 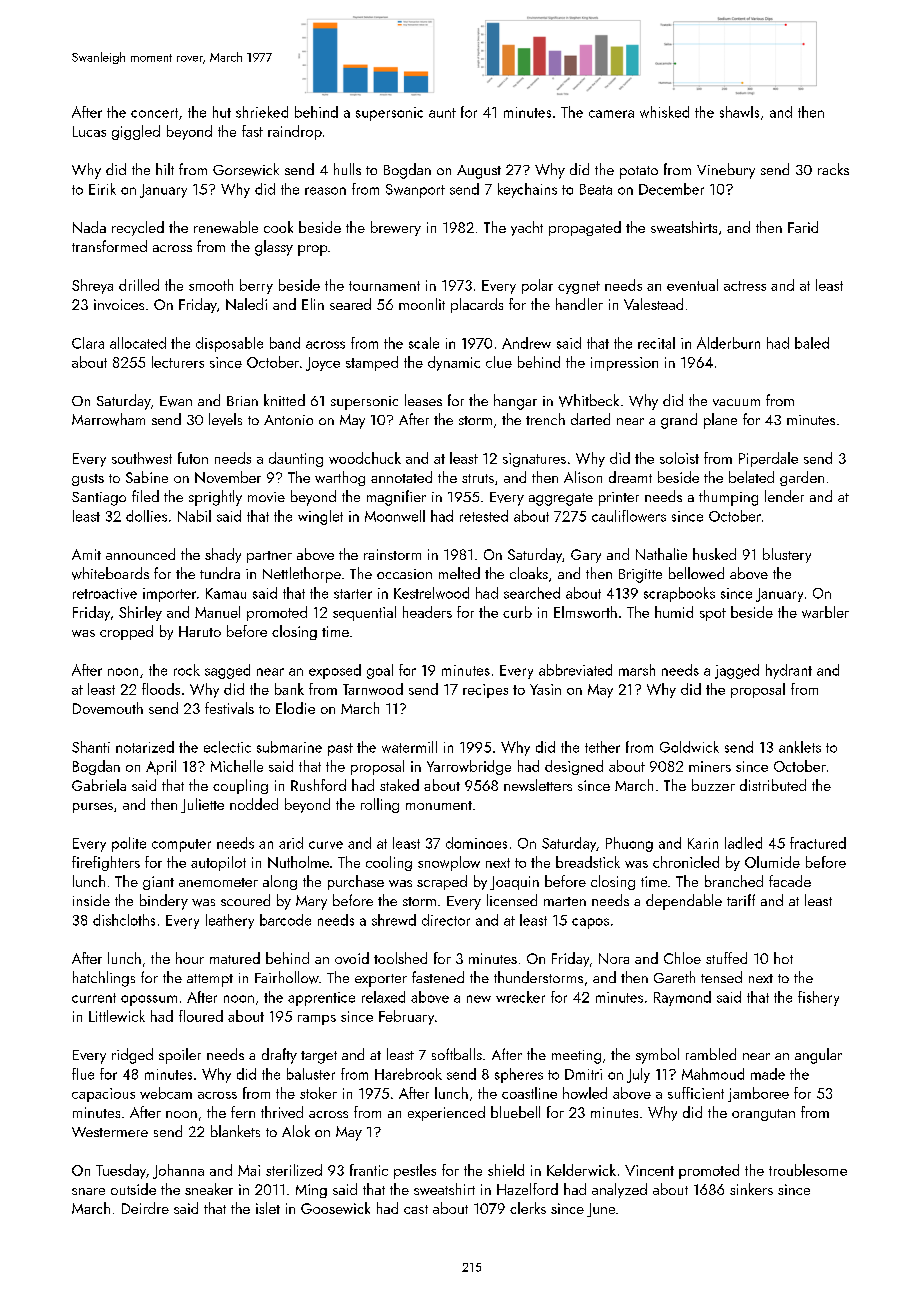 What do you see at coordinates (104, 979) in the screenshot?
I see `hatchlings` at bounding box center [104, 979].
